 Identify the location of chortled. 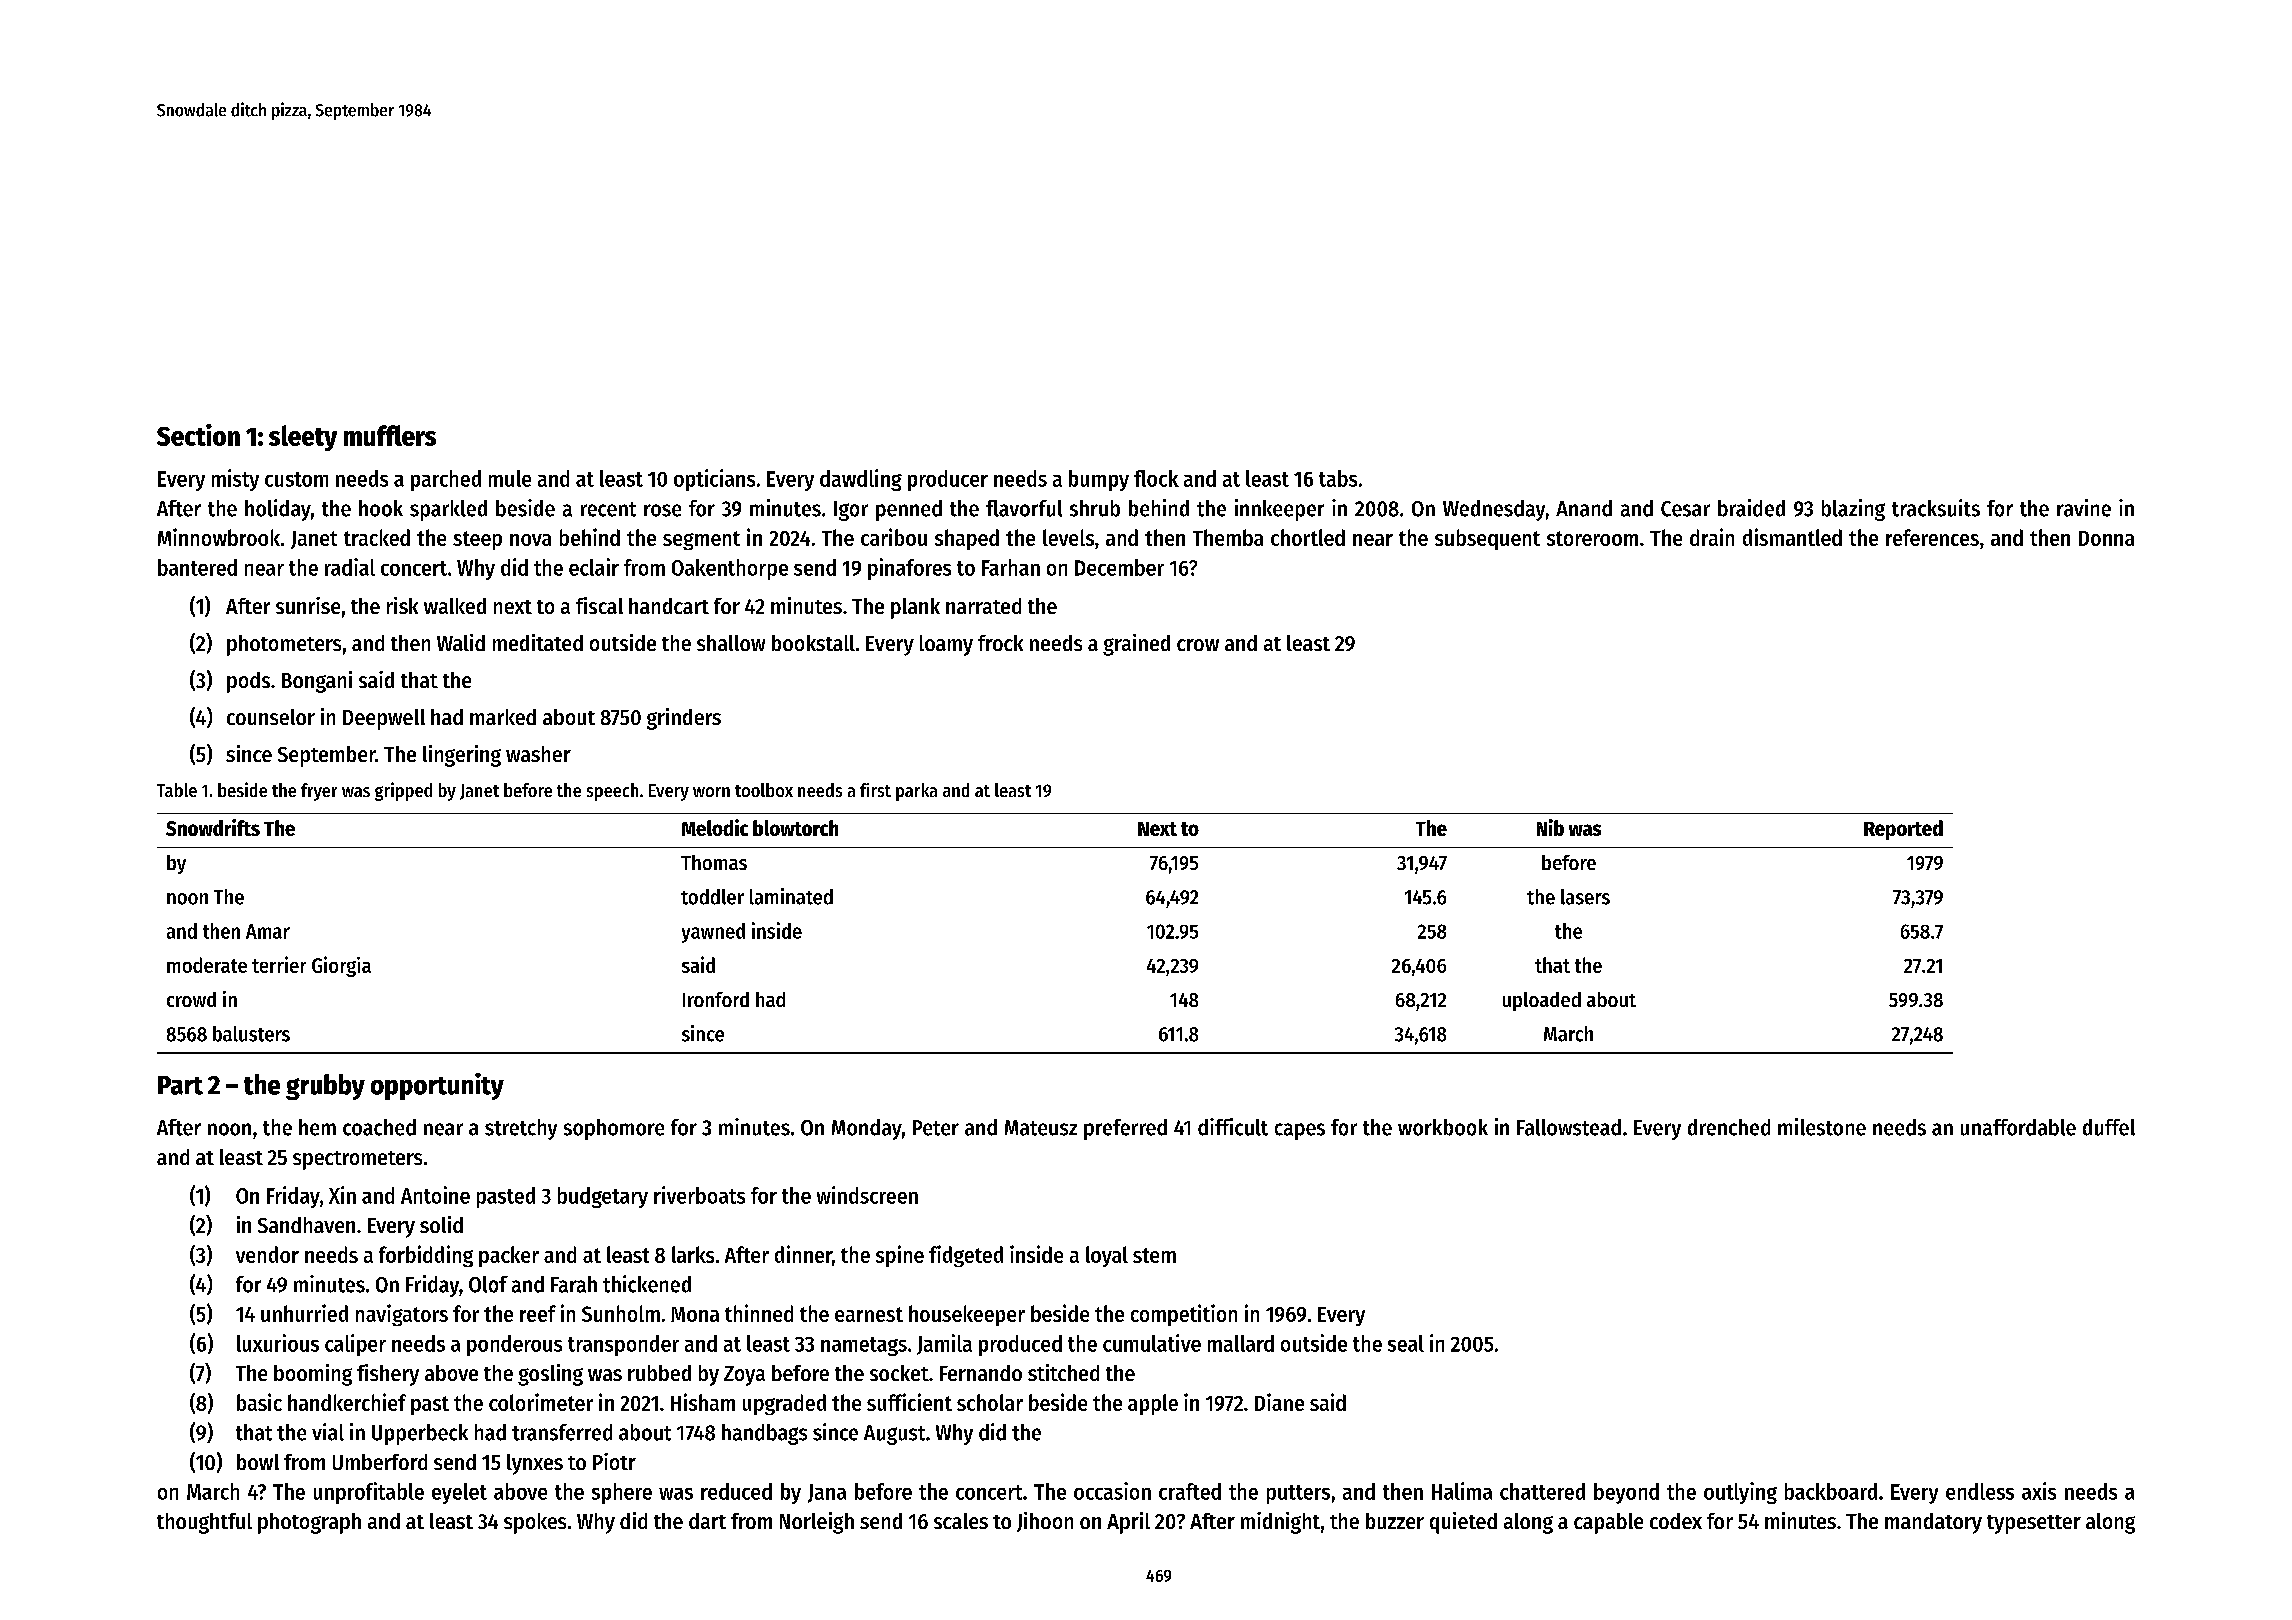
(1308, 537).
